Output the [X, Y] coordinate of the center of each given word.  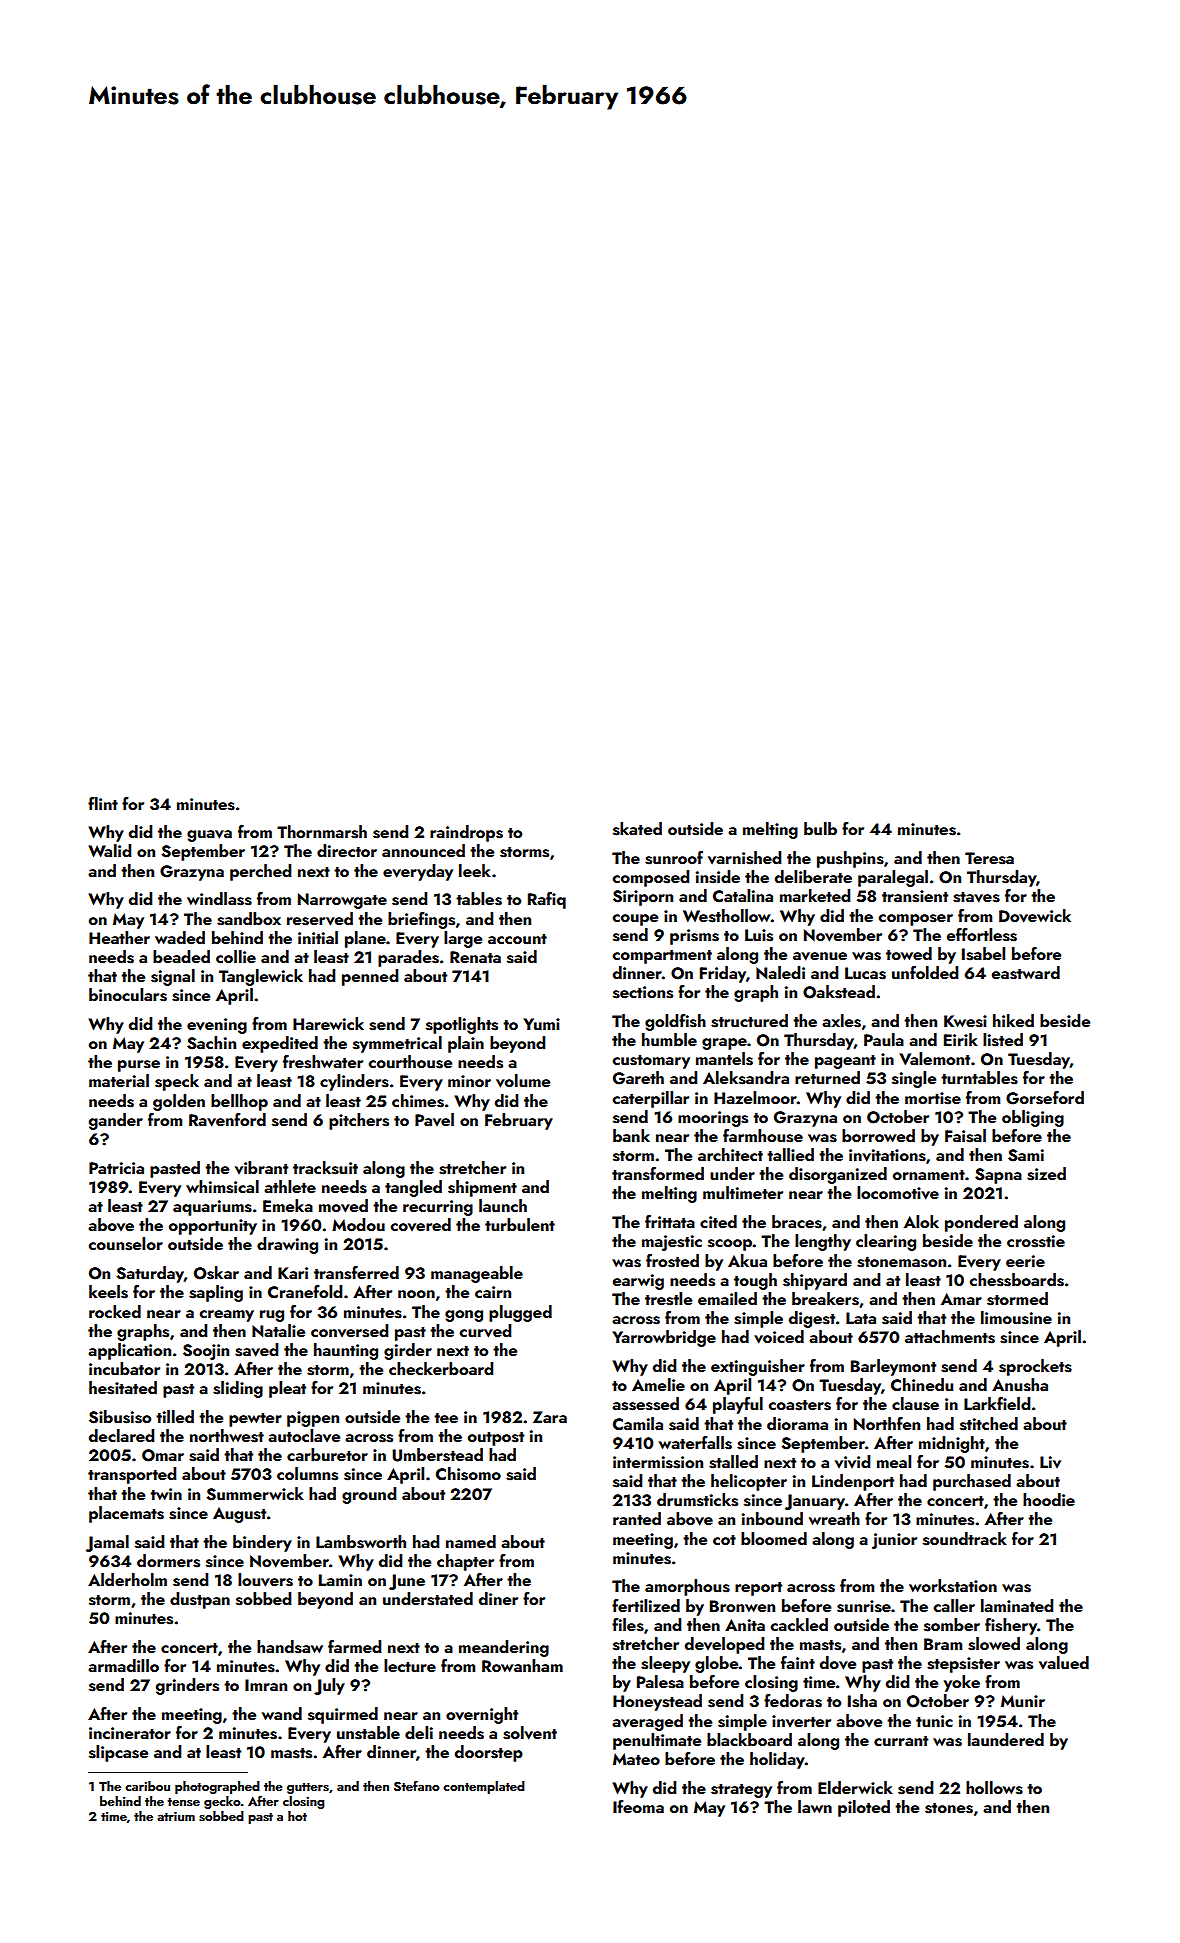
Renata [475, 957]
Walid [109, 850]
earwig [638, 1282]
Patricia [116, 1168]
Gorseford [1045, 1098]
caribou [147, 1786]
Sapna [998, 1176]
